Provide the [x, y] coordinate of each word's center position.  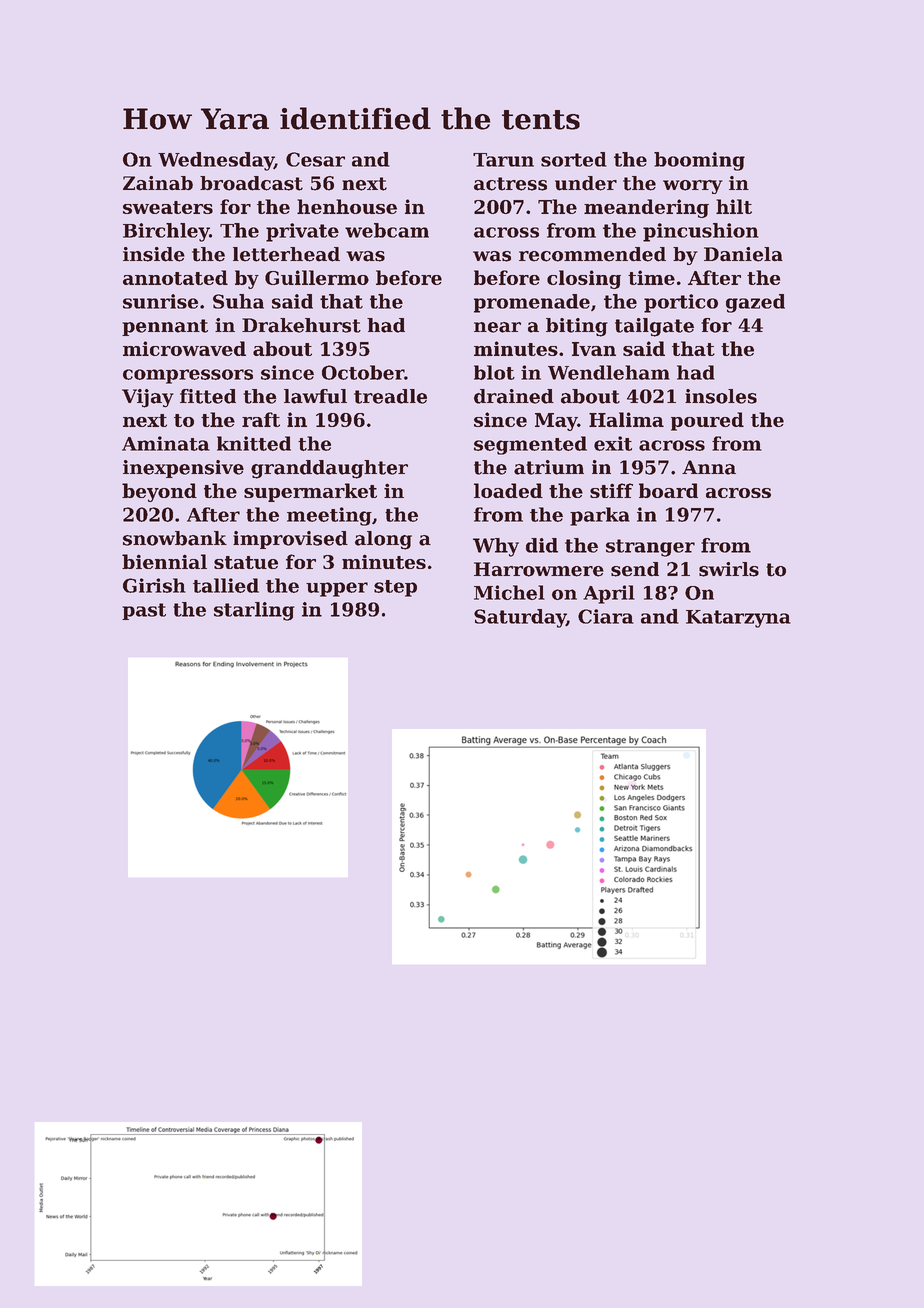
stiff [611, 490]
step [395, 588]
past [144, 611]
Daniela [743, 254]
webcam [387, 230]
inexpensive [183, 469]
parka [600, 516]
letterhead [286, 254]
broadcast [251, 183]
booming [699, 161]
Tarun [503, 160]
